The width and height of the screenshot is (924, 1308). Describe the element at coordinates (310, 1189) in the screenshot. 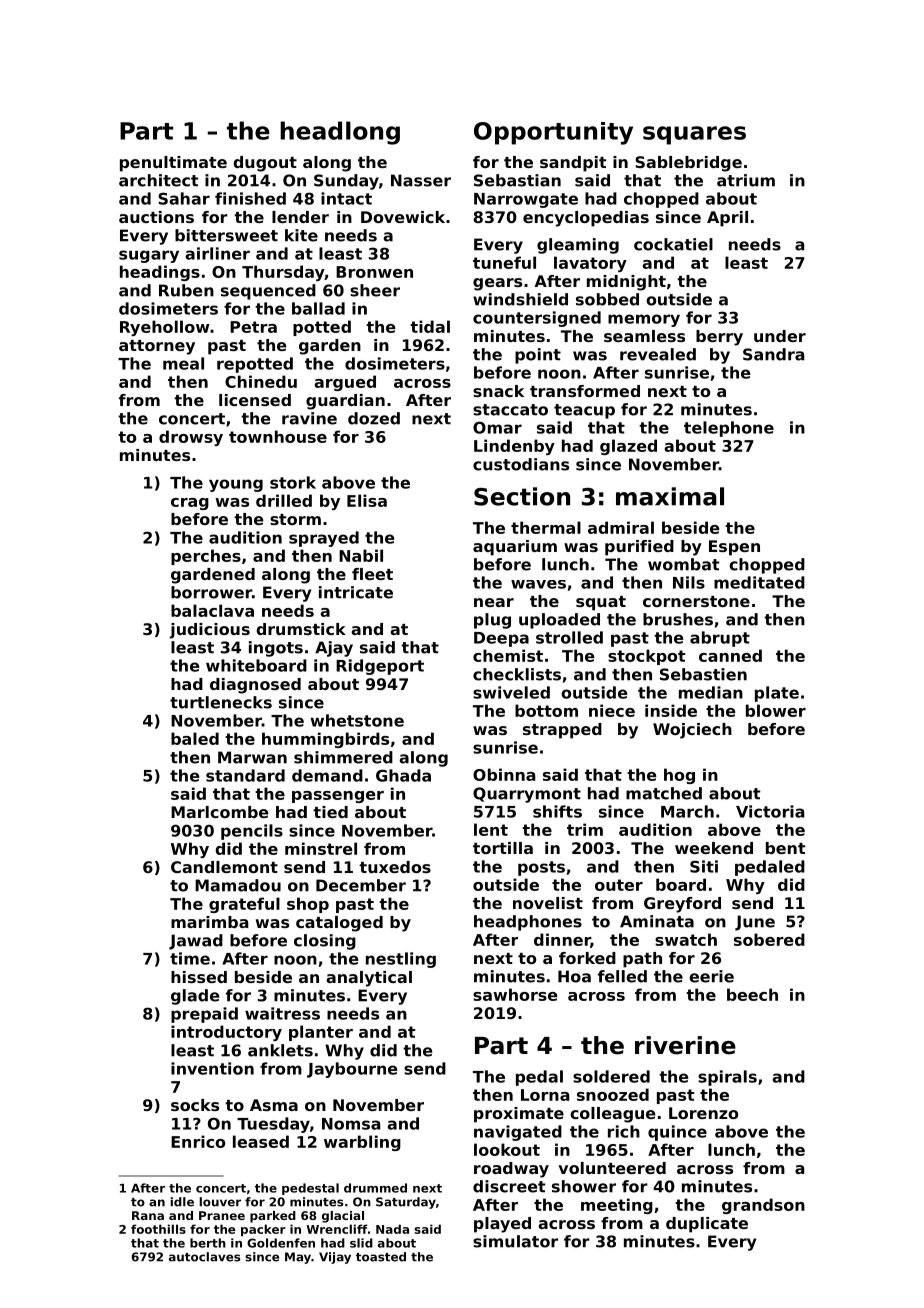

I see `pedestal` at that location.
